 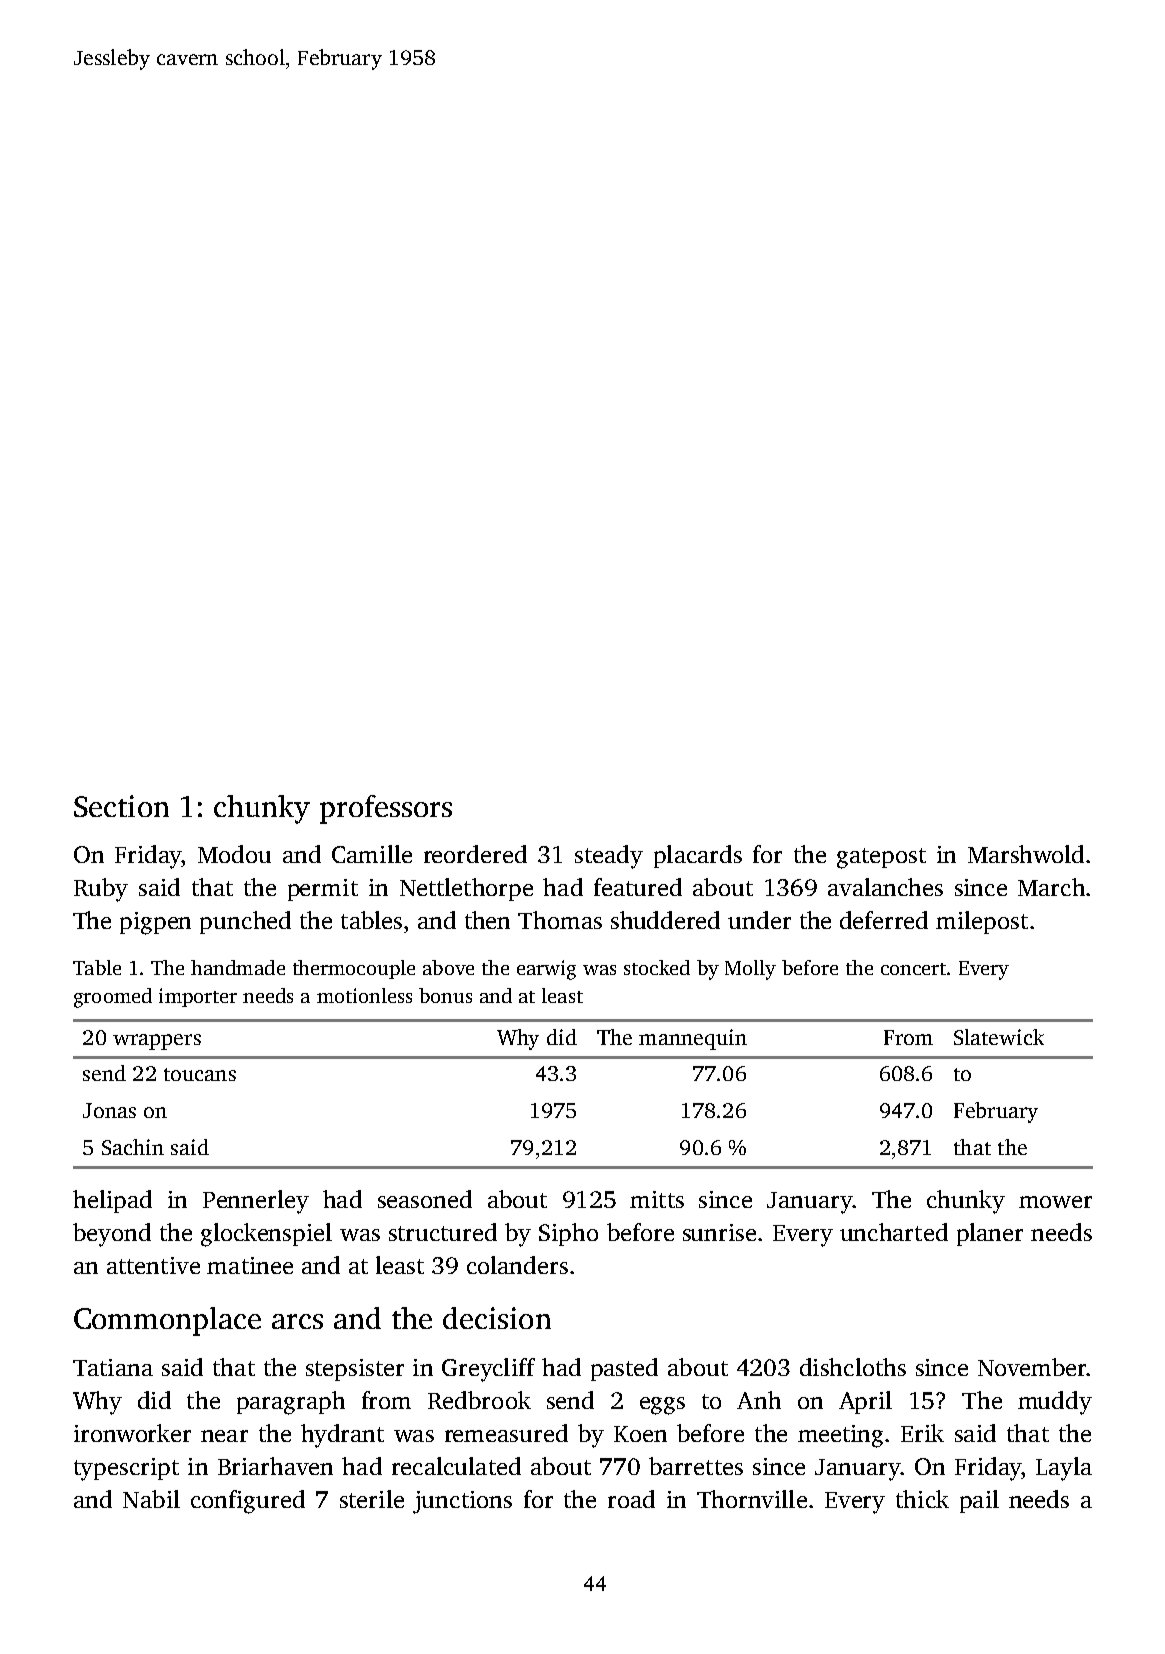 What do you see at coordinates (693, 1039) in the screenshot?
I see `mannequin` at bounding box center [693, 1039].
